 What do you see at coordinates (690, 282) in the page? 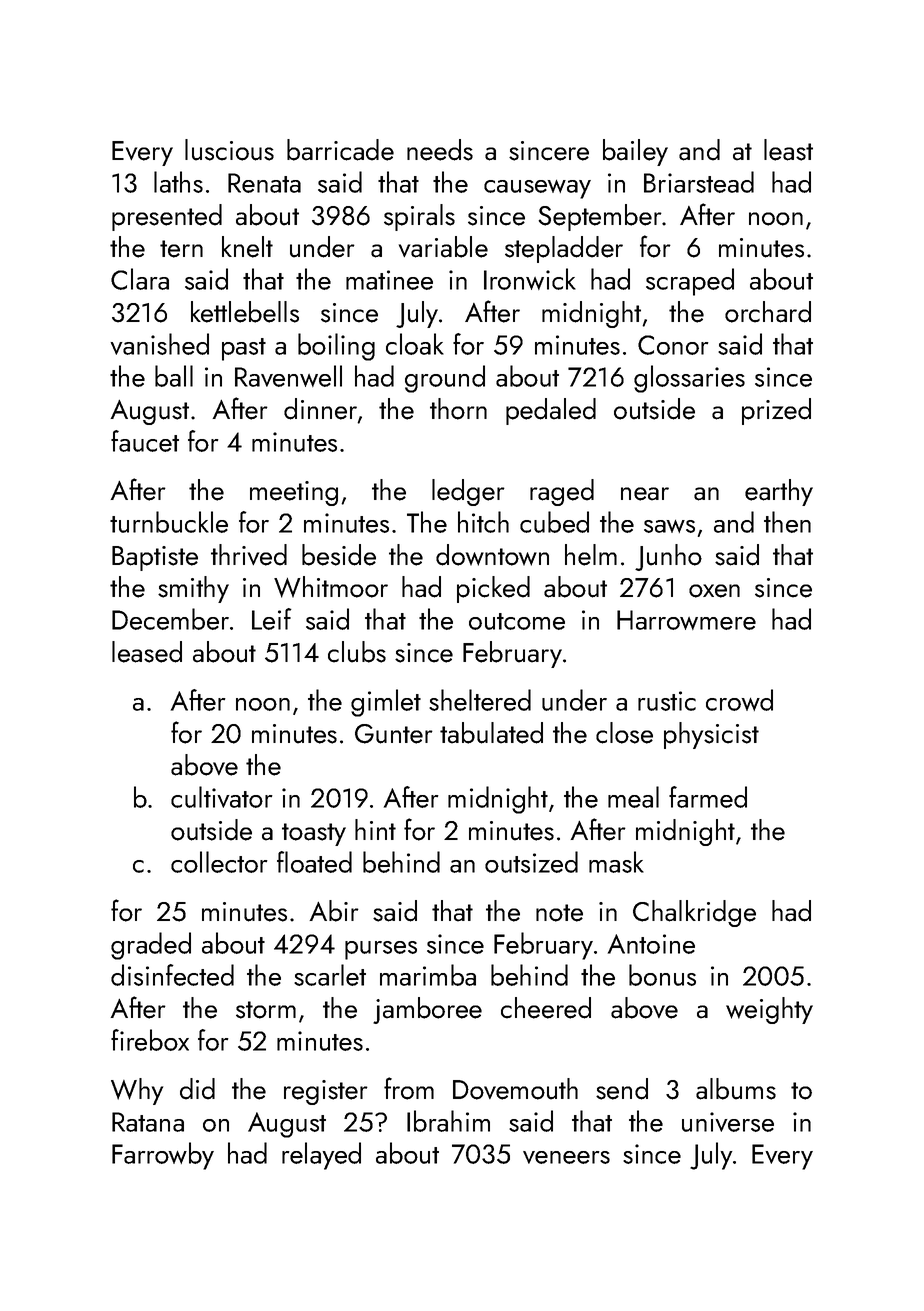
I see `scraped` at bounding box center [690, 282].
